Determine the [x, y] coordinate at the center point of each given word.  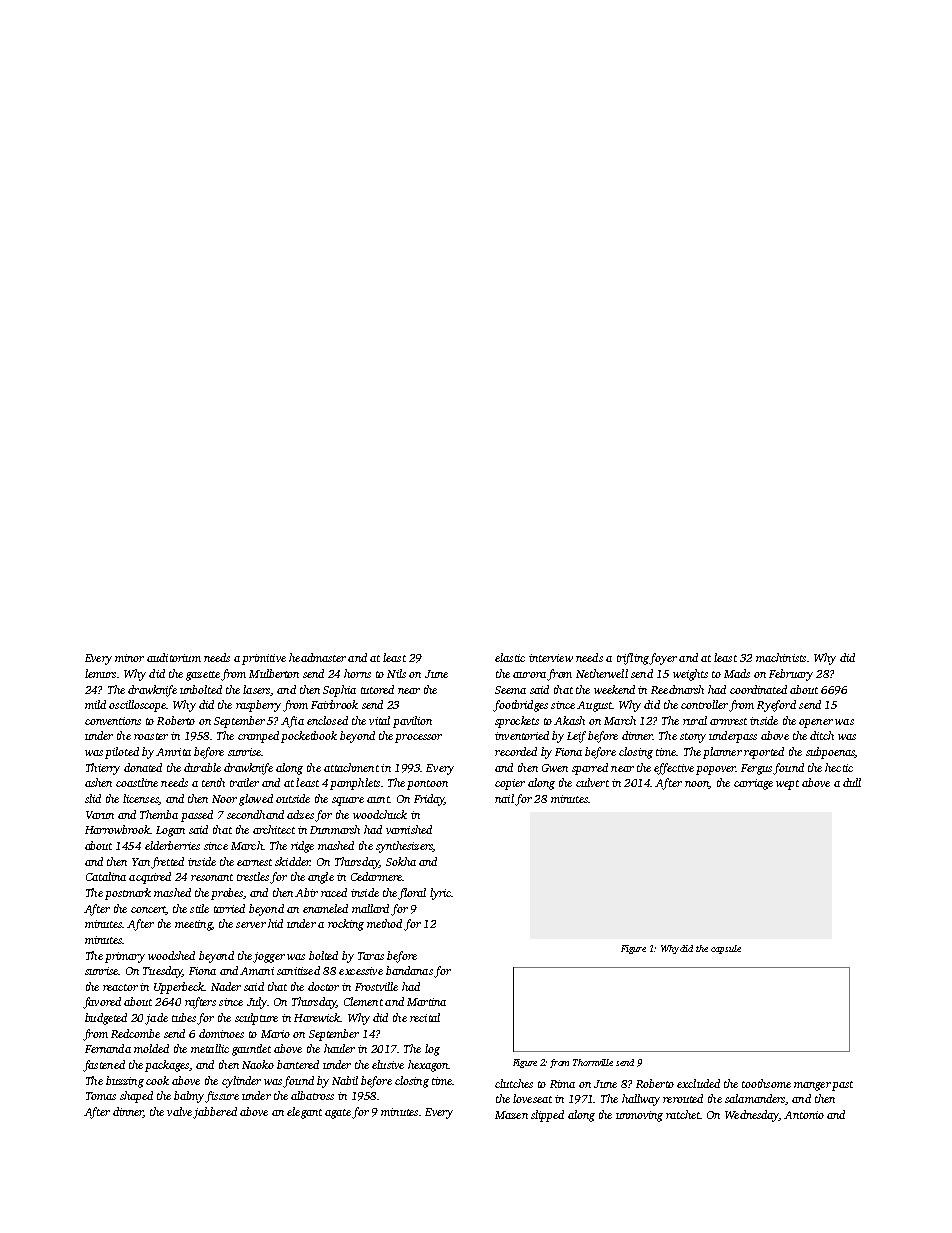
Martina [426, 1002]
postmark [128, 894]
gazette [203, 676]
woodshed [171, 955]
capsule [726, 949]
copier [510, 784]
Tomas [101, 1096]
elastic [510, 657]
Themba [159, 814]
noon [697, 785]
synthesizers [404, 847]
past [842, 1086]
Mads [737, 673]
